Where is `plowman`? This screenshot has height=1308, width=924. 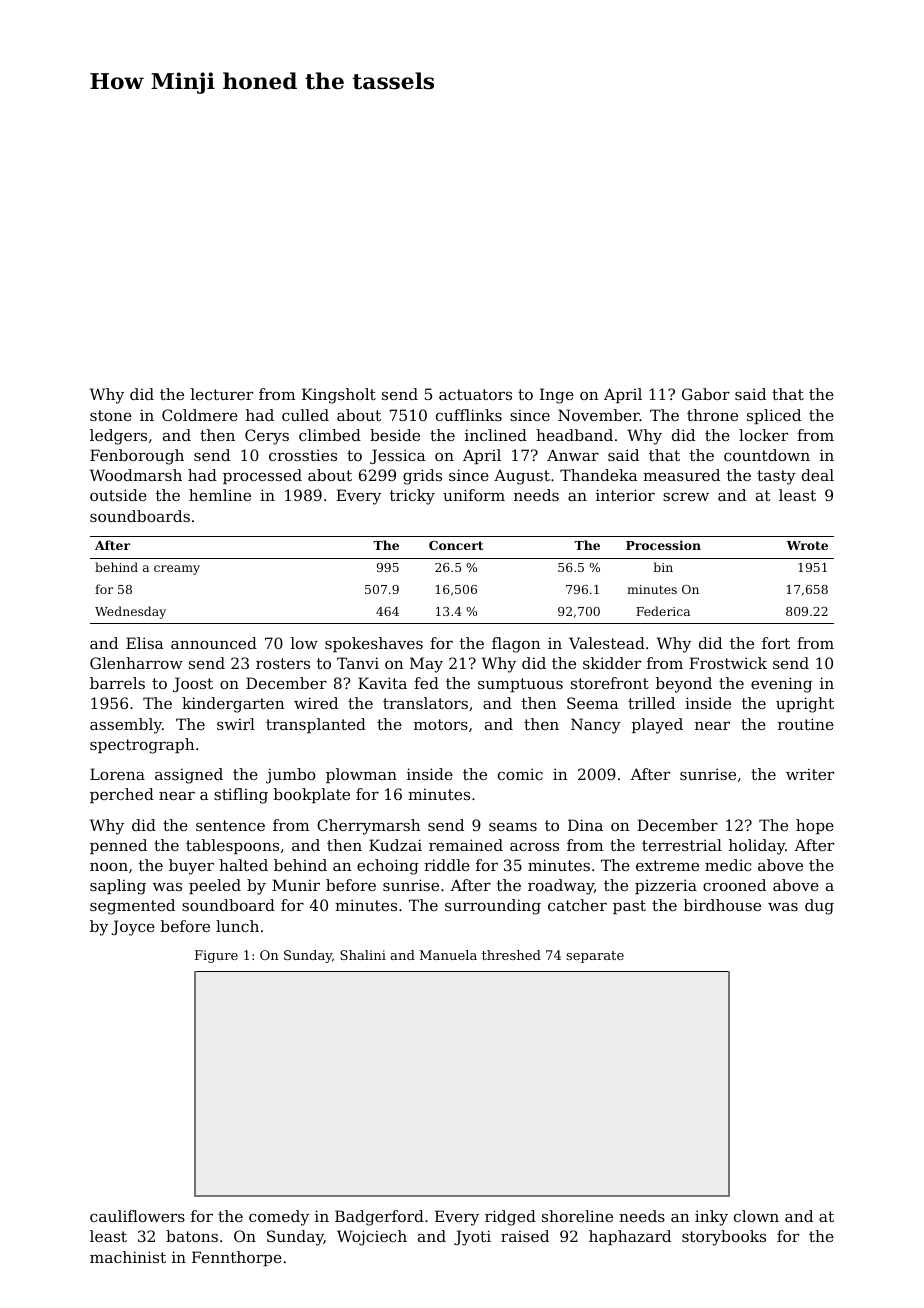
plowman is located at coordinates (361, 775).
